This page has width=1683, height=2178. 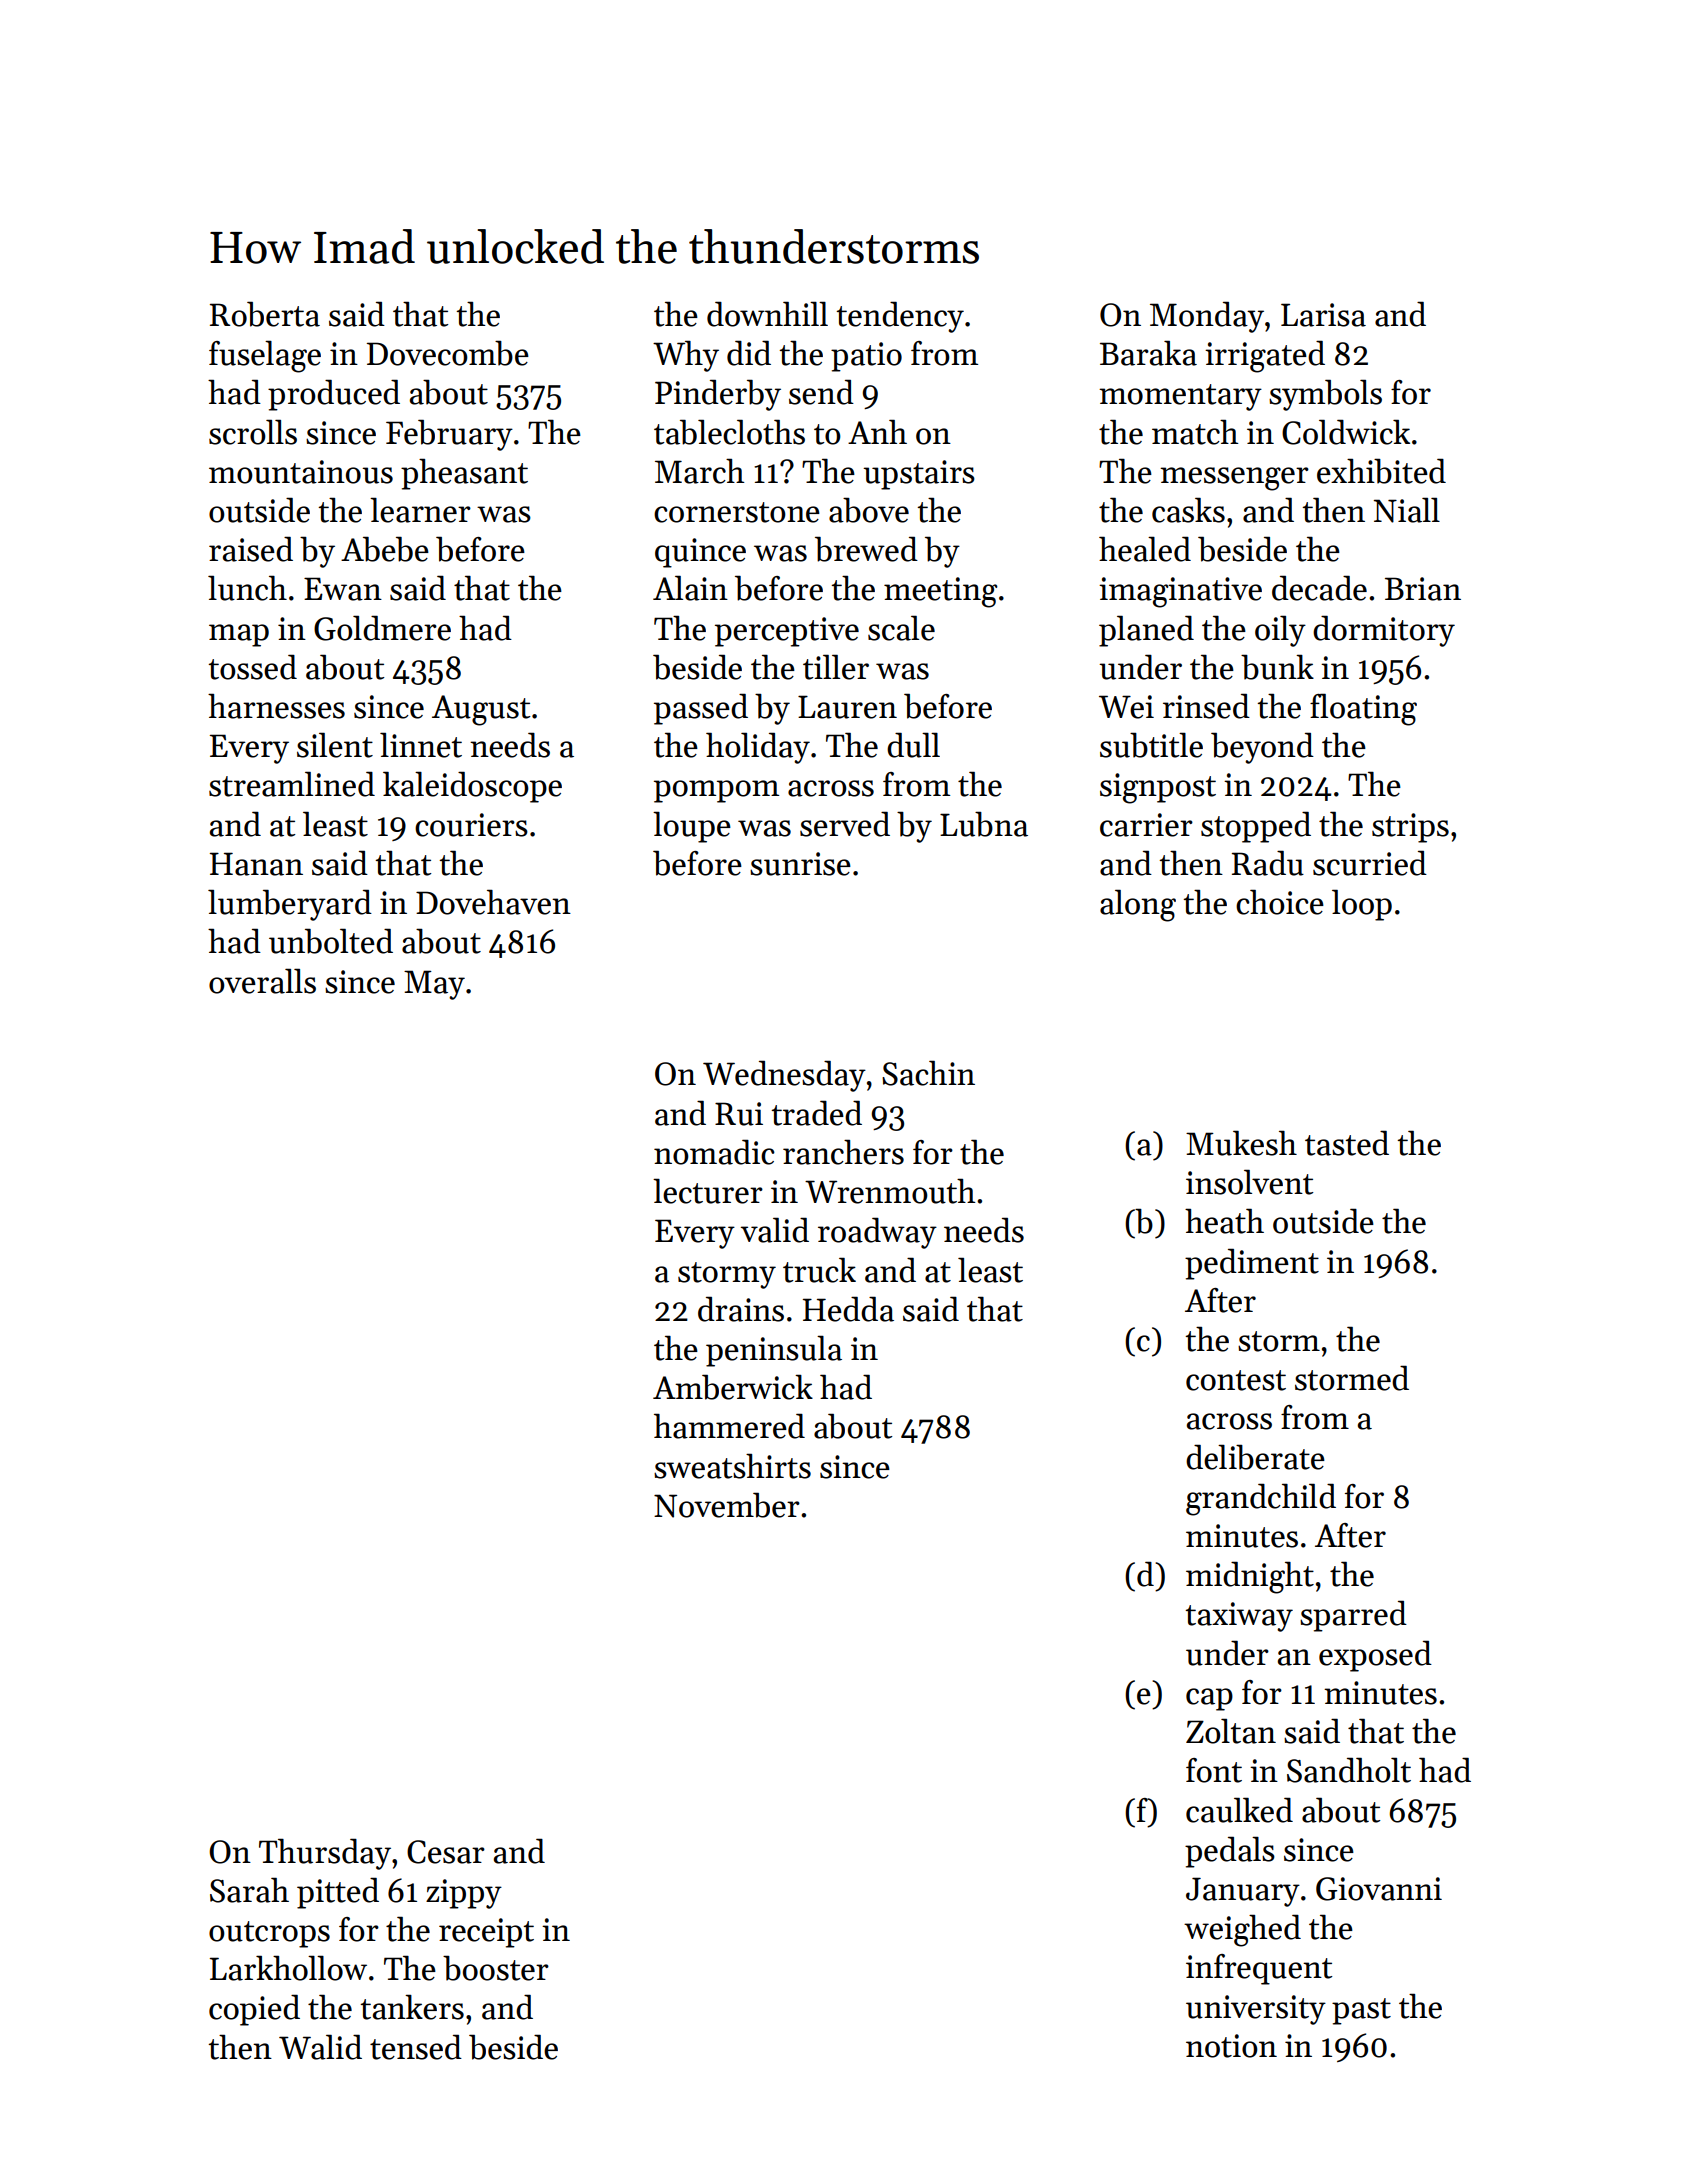 What do you see at coordinates (1261, 1499) in the page?
I see `grandchild` at bounding box center [1261, 1499].
